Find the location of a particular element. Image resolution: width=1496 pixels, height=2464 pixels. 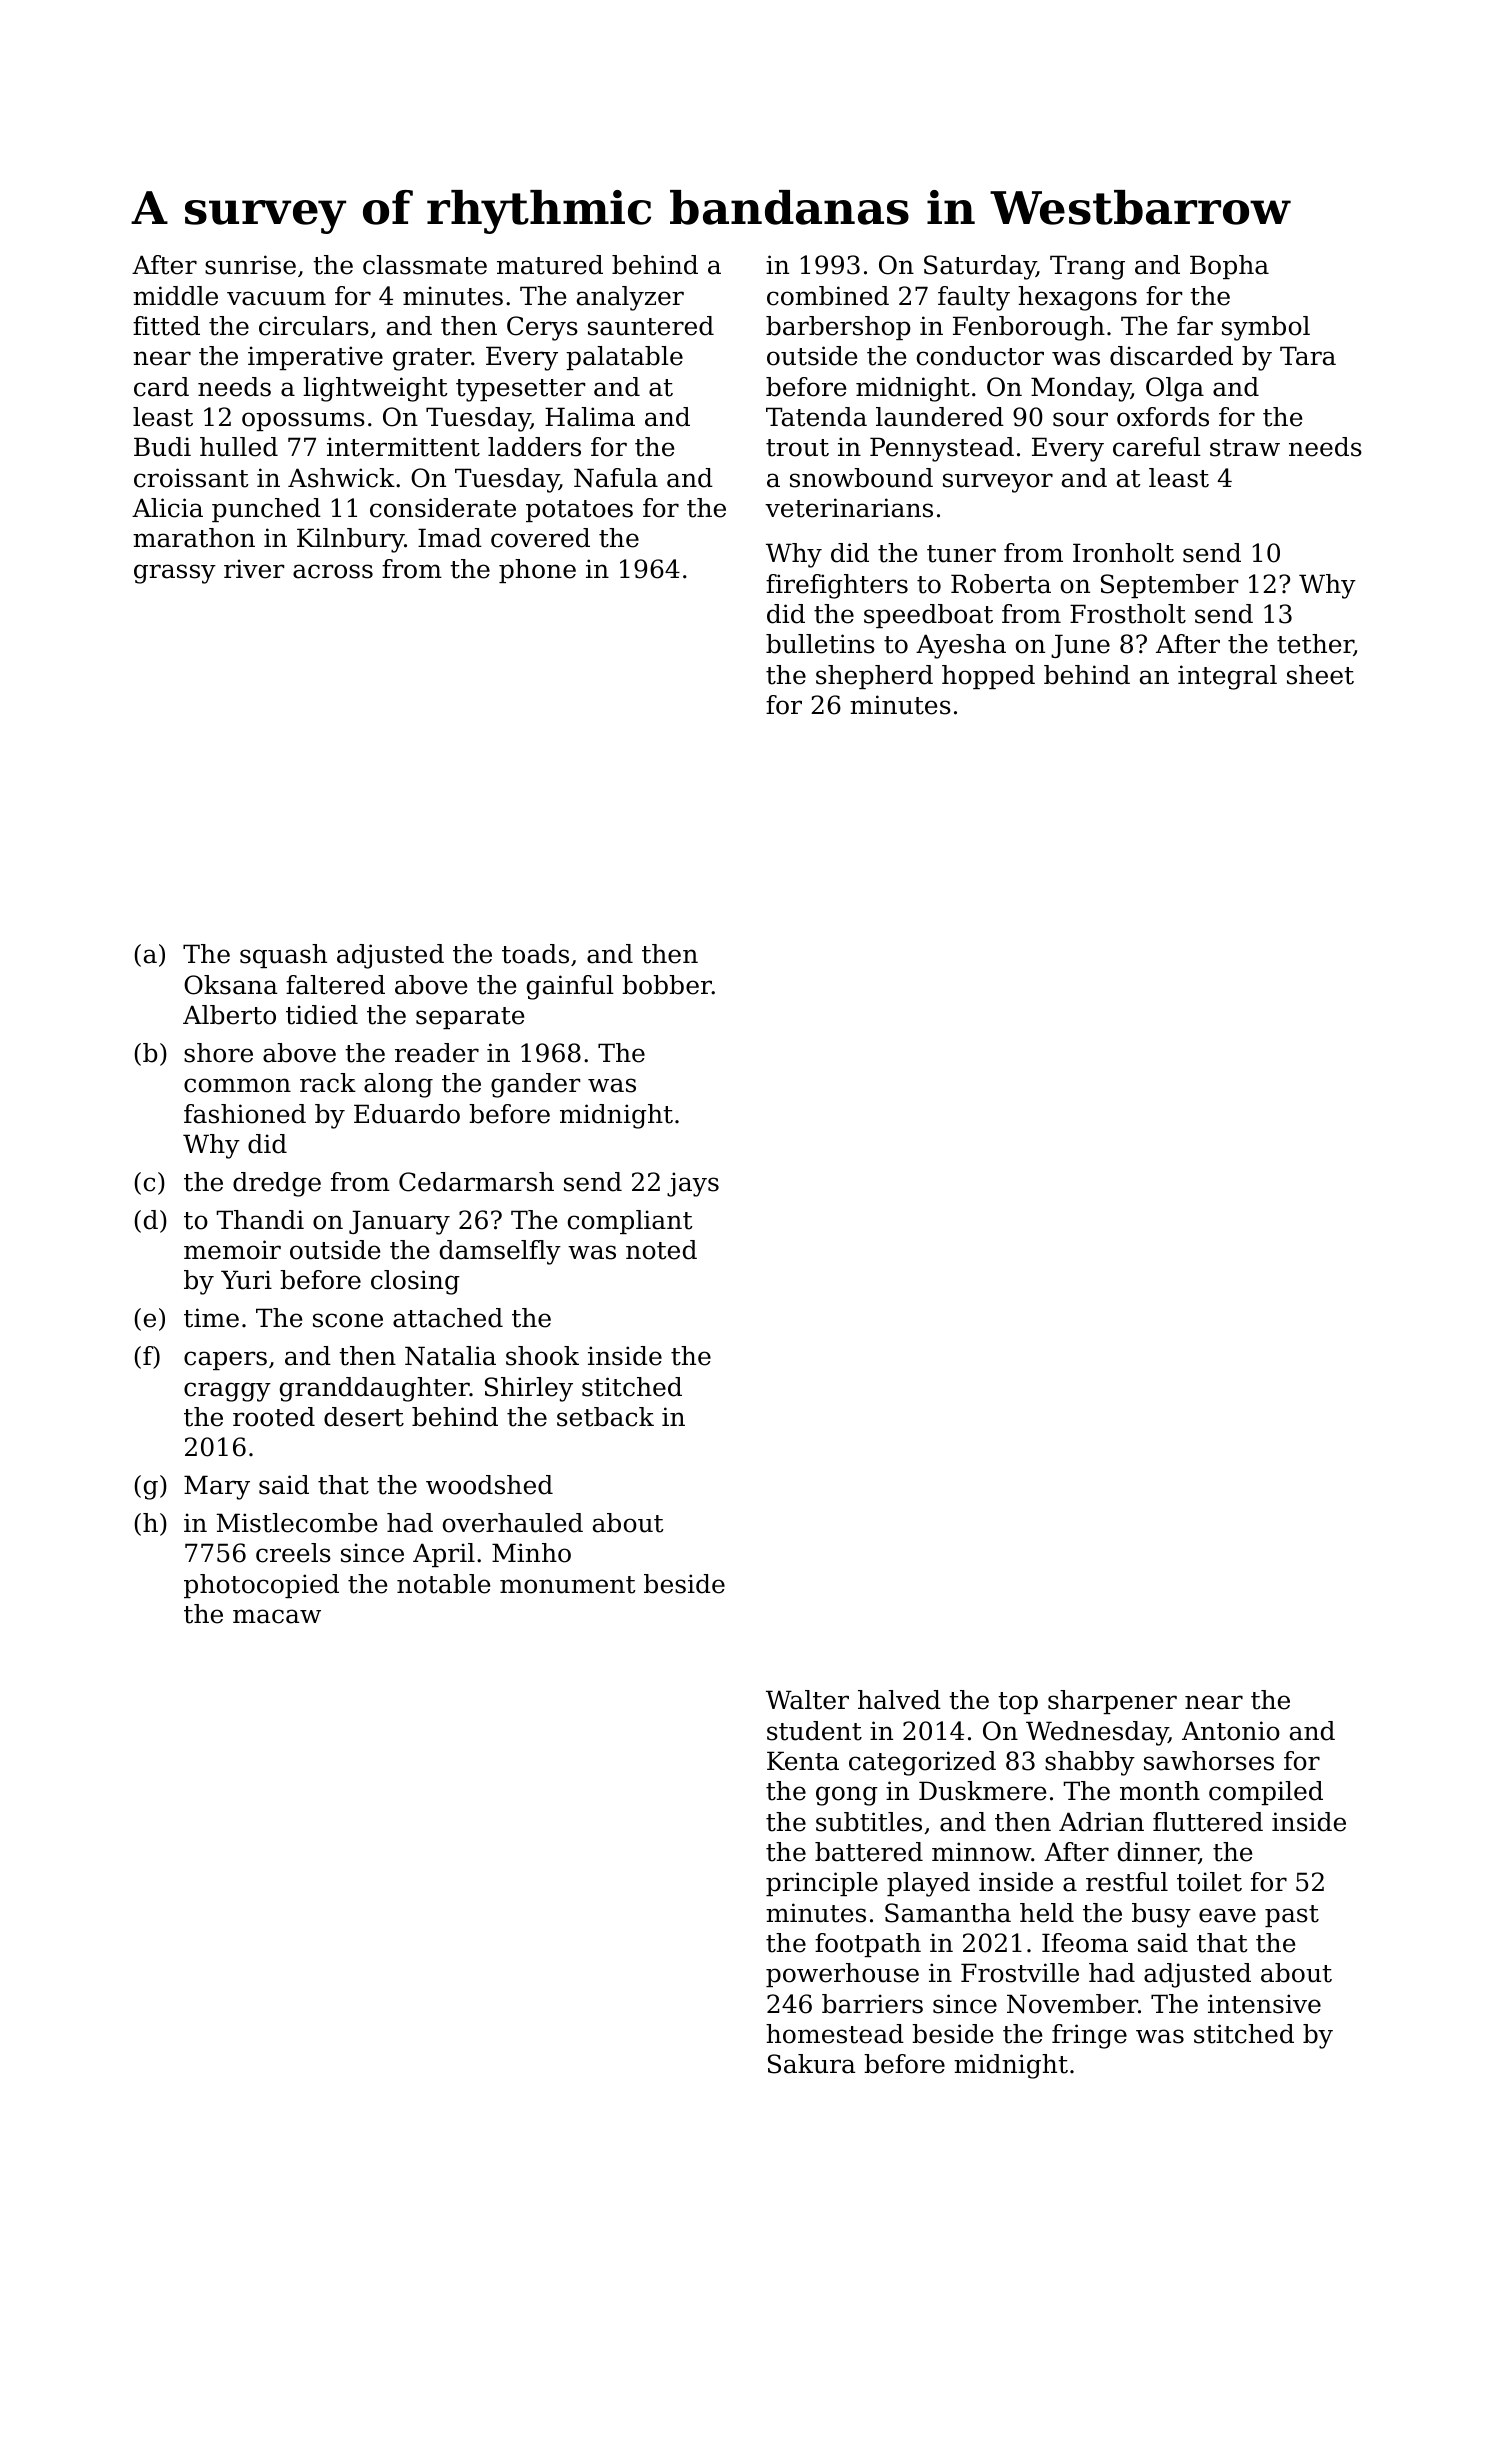

sunrise is located at coordinates (250, 265).
